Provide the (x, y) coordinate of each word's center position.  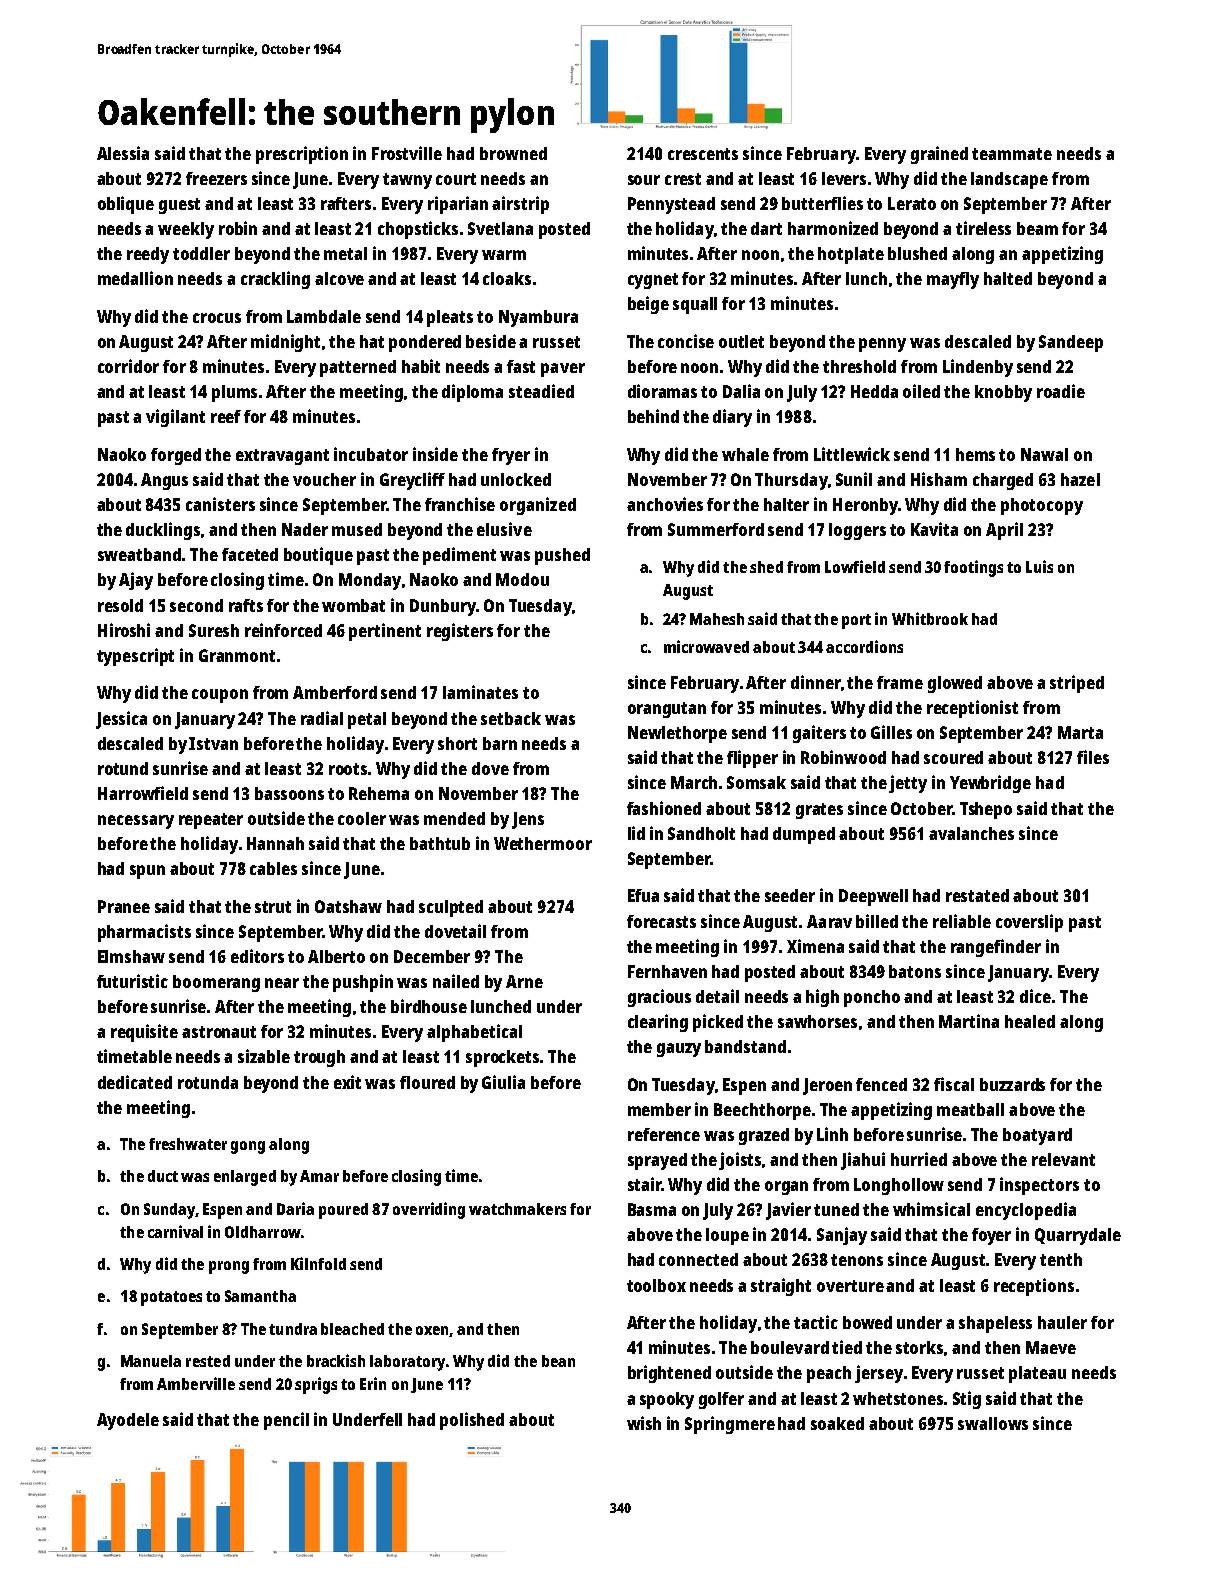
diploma (472, 393)
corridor (128, 366)
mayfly (953, 280)
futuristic (132, 981)
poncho (872, 998)
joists (740, 1161)
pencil (286, 1421)
